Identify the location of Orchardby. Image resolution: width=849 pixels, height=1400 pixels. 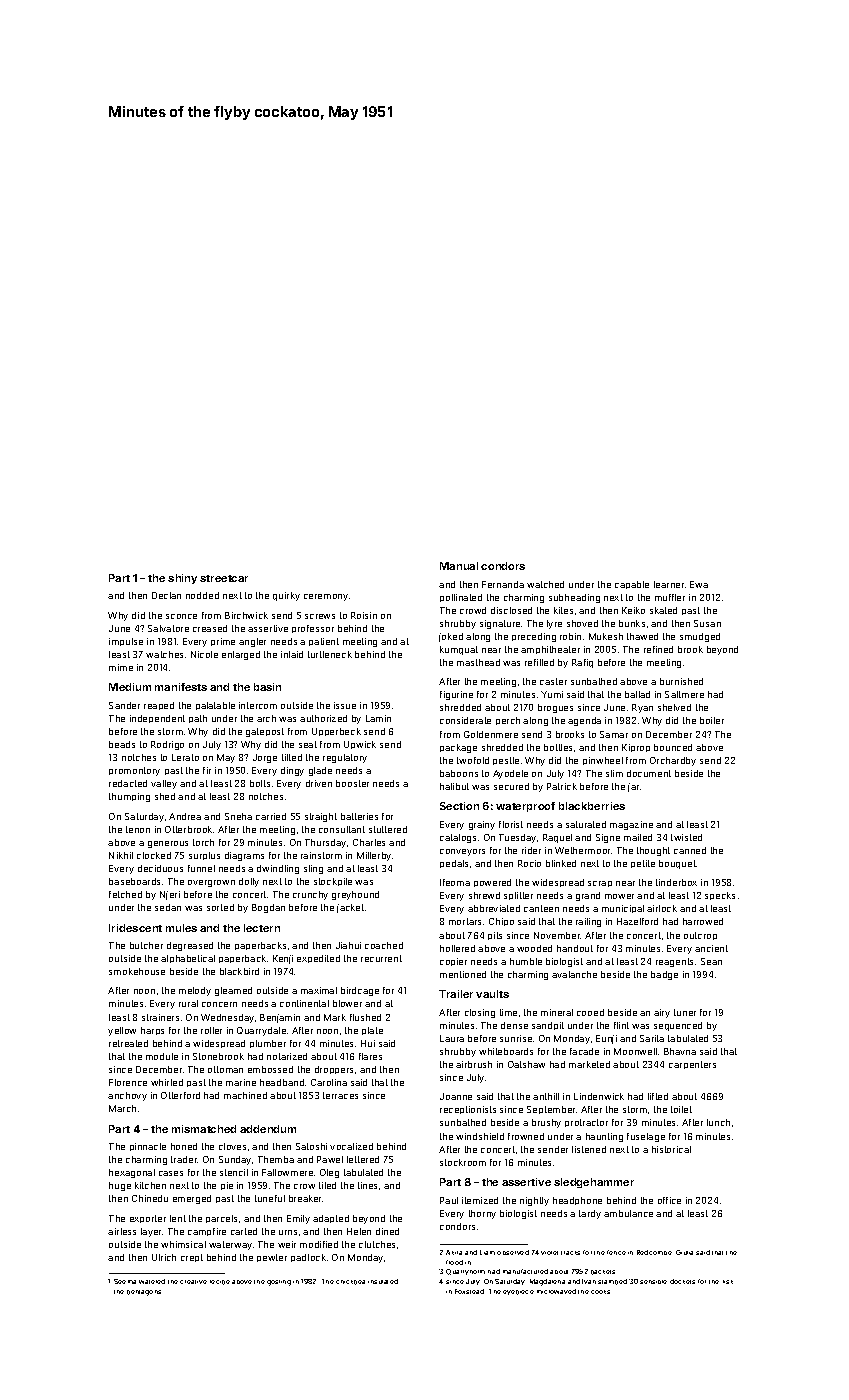
(673, 761).
